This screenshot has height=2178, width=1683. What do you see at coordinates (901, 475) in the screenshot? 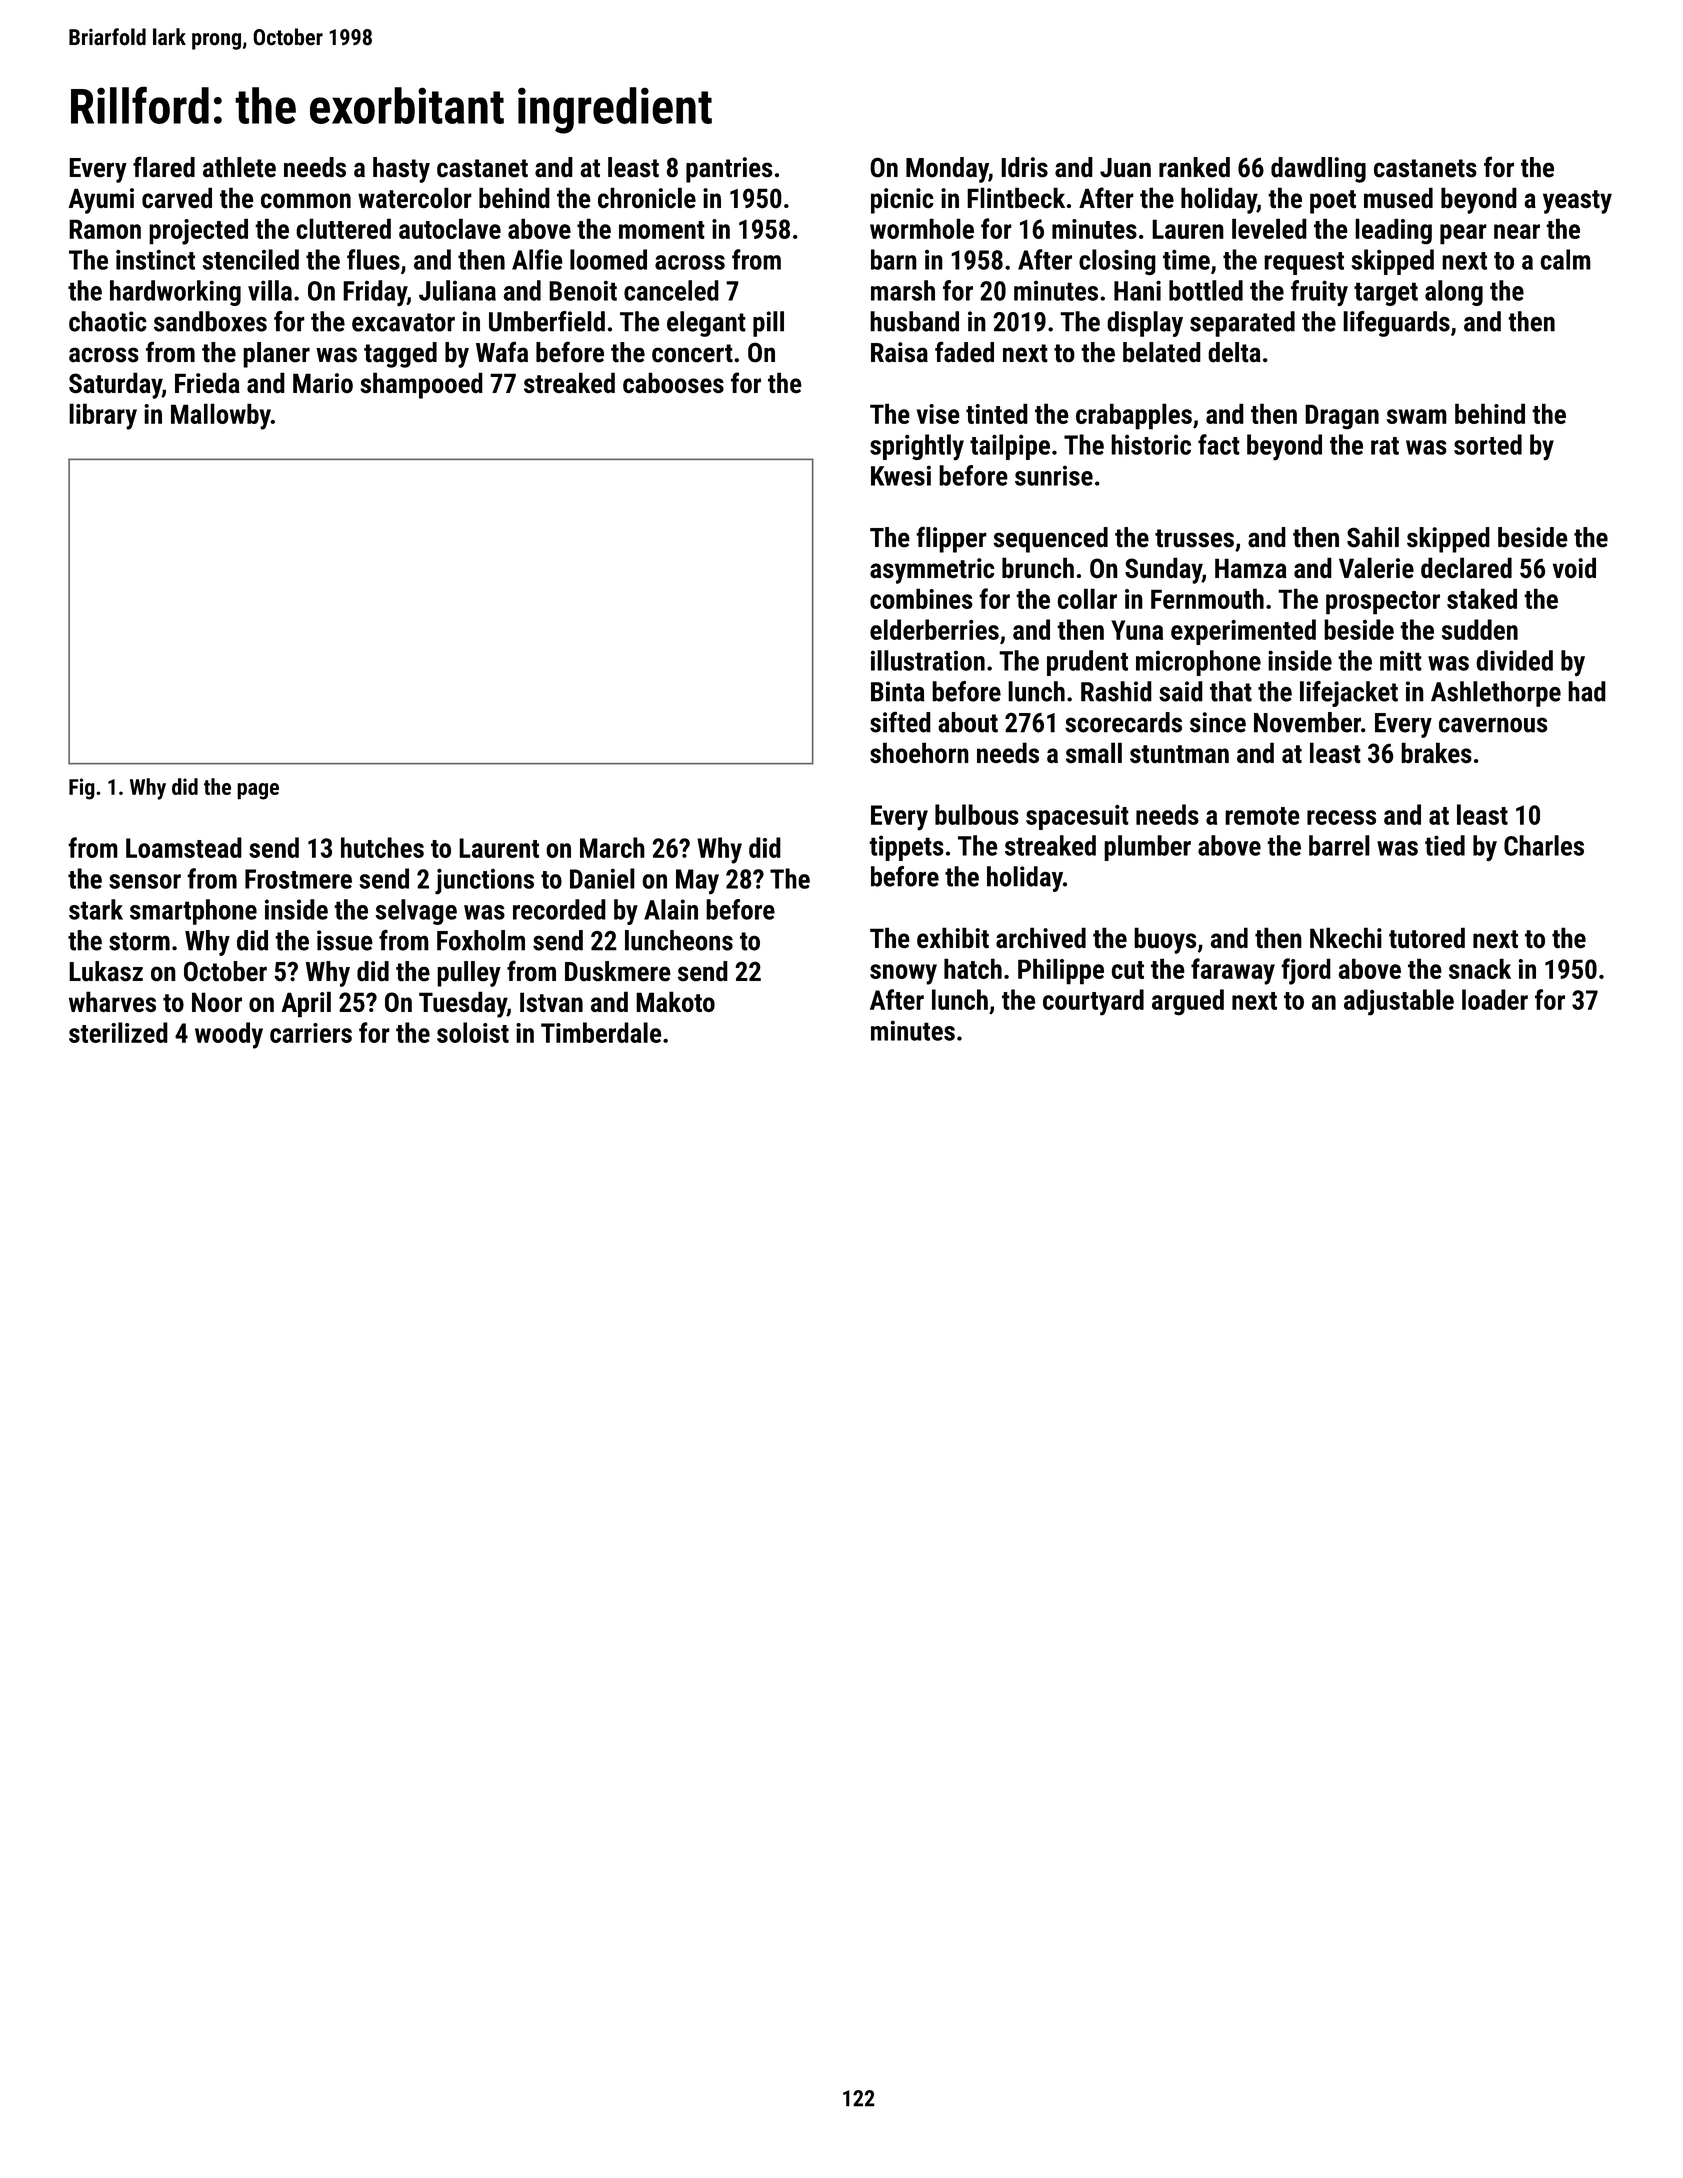
I see `Kwesi` at bounding box center [901, 475].
